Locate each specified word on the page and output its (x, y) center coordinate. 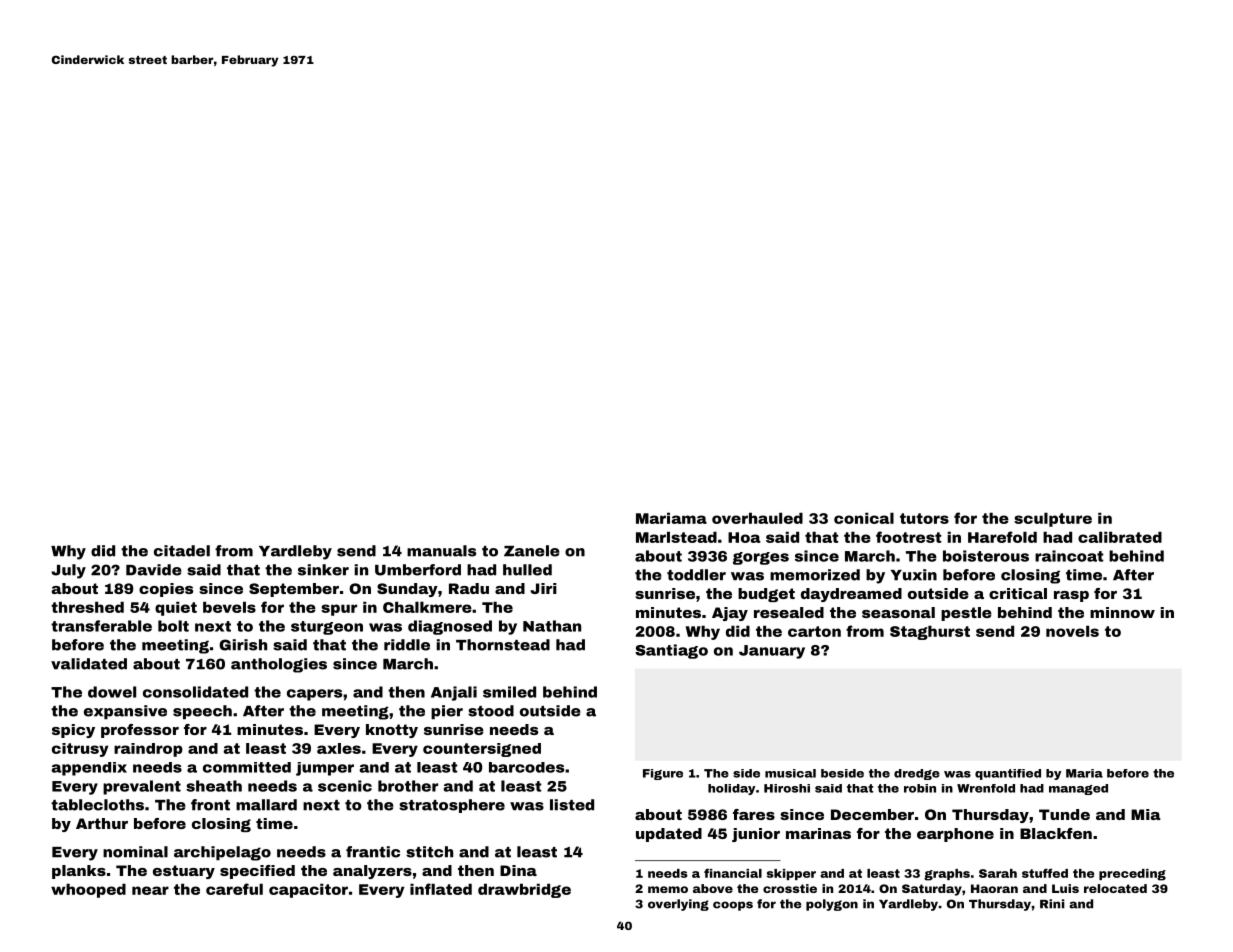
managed (1078, 789)
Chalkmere (427, 607)
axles (339, 748)
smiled (509, 692)
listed (572, 805)
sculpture (1053, 519)
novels (1072, 631)
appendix (89, 769)
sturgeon (327, 628)
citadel (182, 551)
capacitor (308, 890)
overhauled (757, 518)
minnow (1122, 612)
